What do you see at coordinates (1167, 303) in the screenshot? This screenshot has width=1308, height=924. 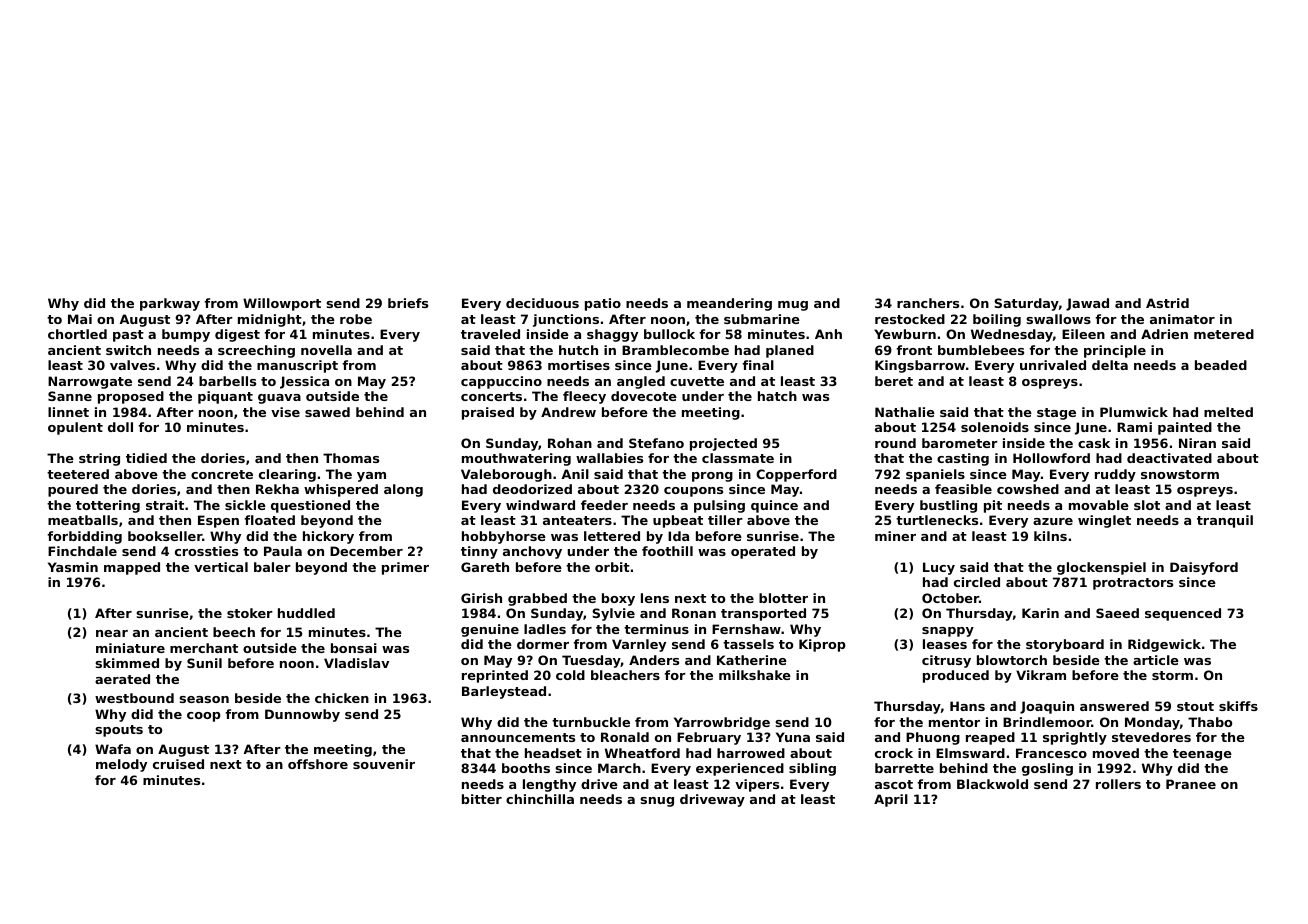 I see `Astrid` at bounding box center [1167, 303].
